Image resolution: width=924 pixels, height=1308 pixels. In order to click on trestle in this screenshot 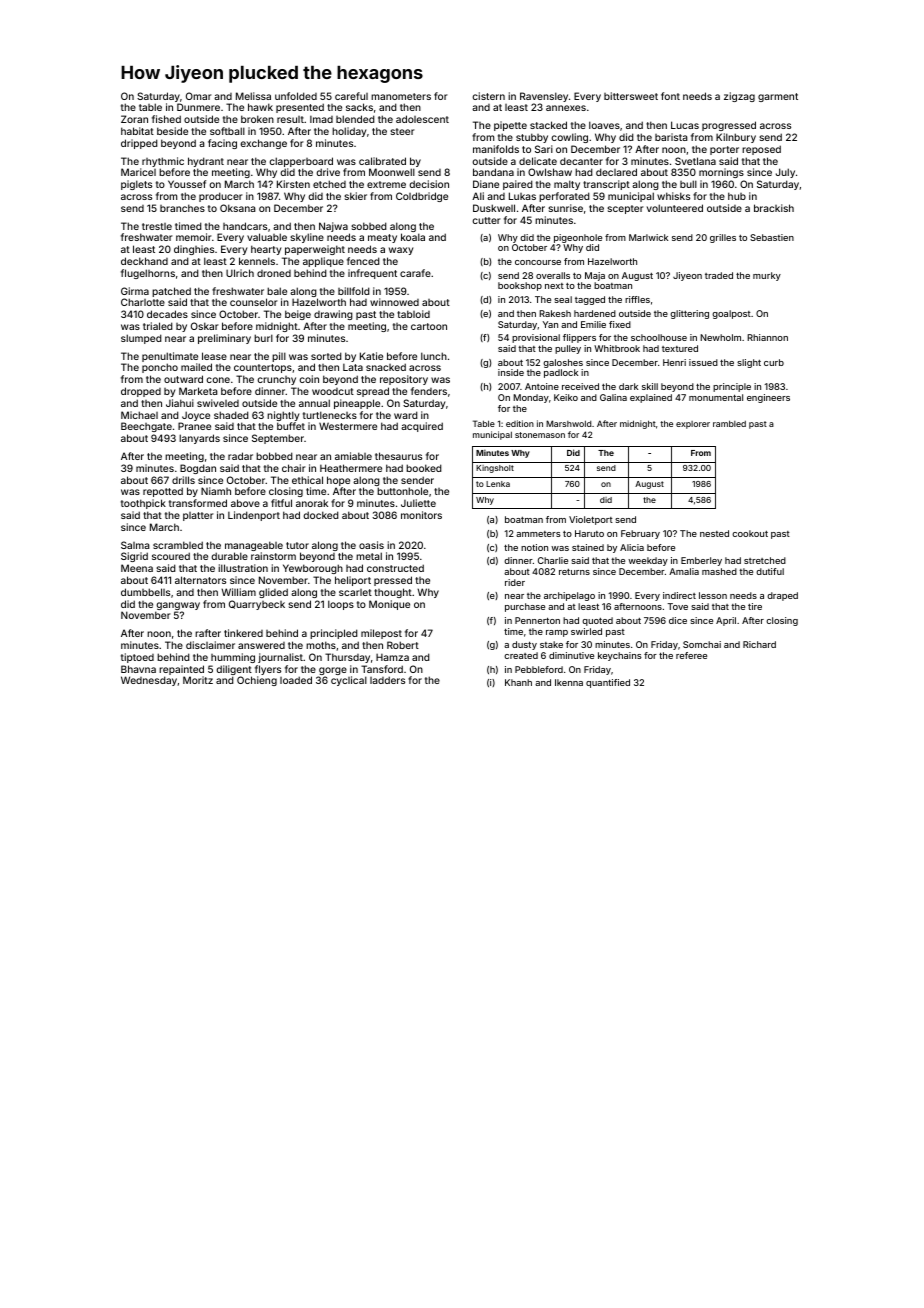, I will do `click(157, 226)`.
